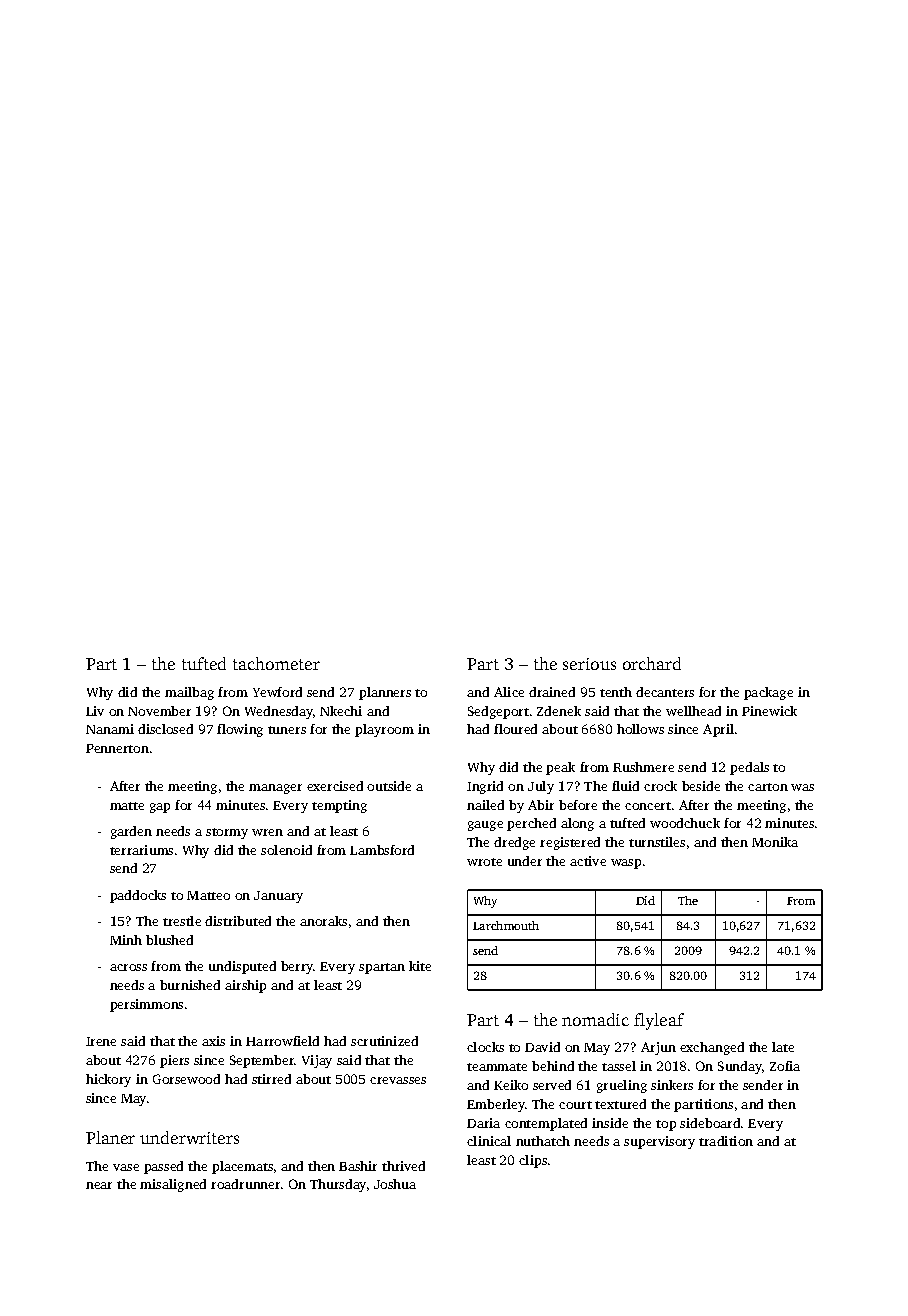  Describe the element at coordinates (658, 1048) in the screenshot. I see `Arjun` at that location.
